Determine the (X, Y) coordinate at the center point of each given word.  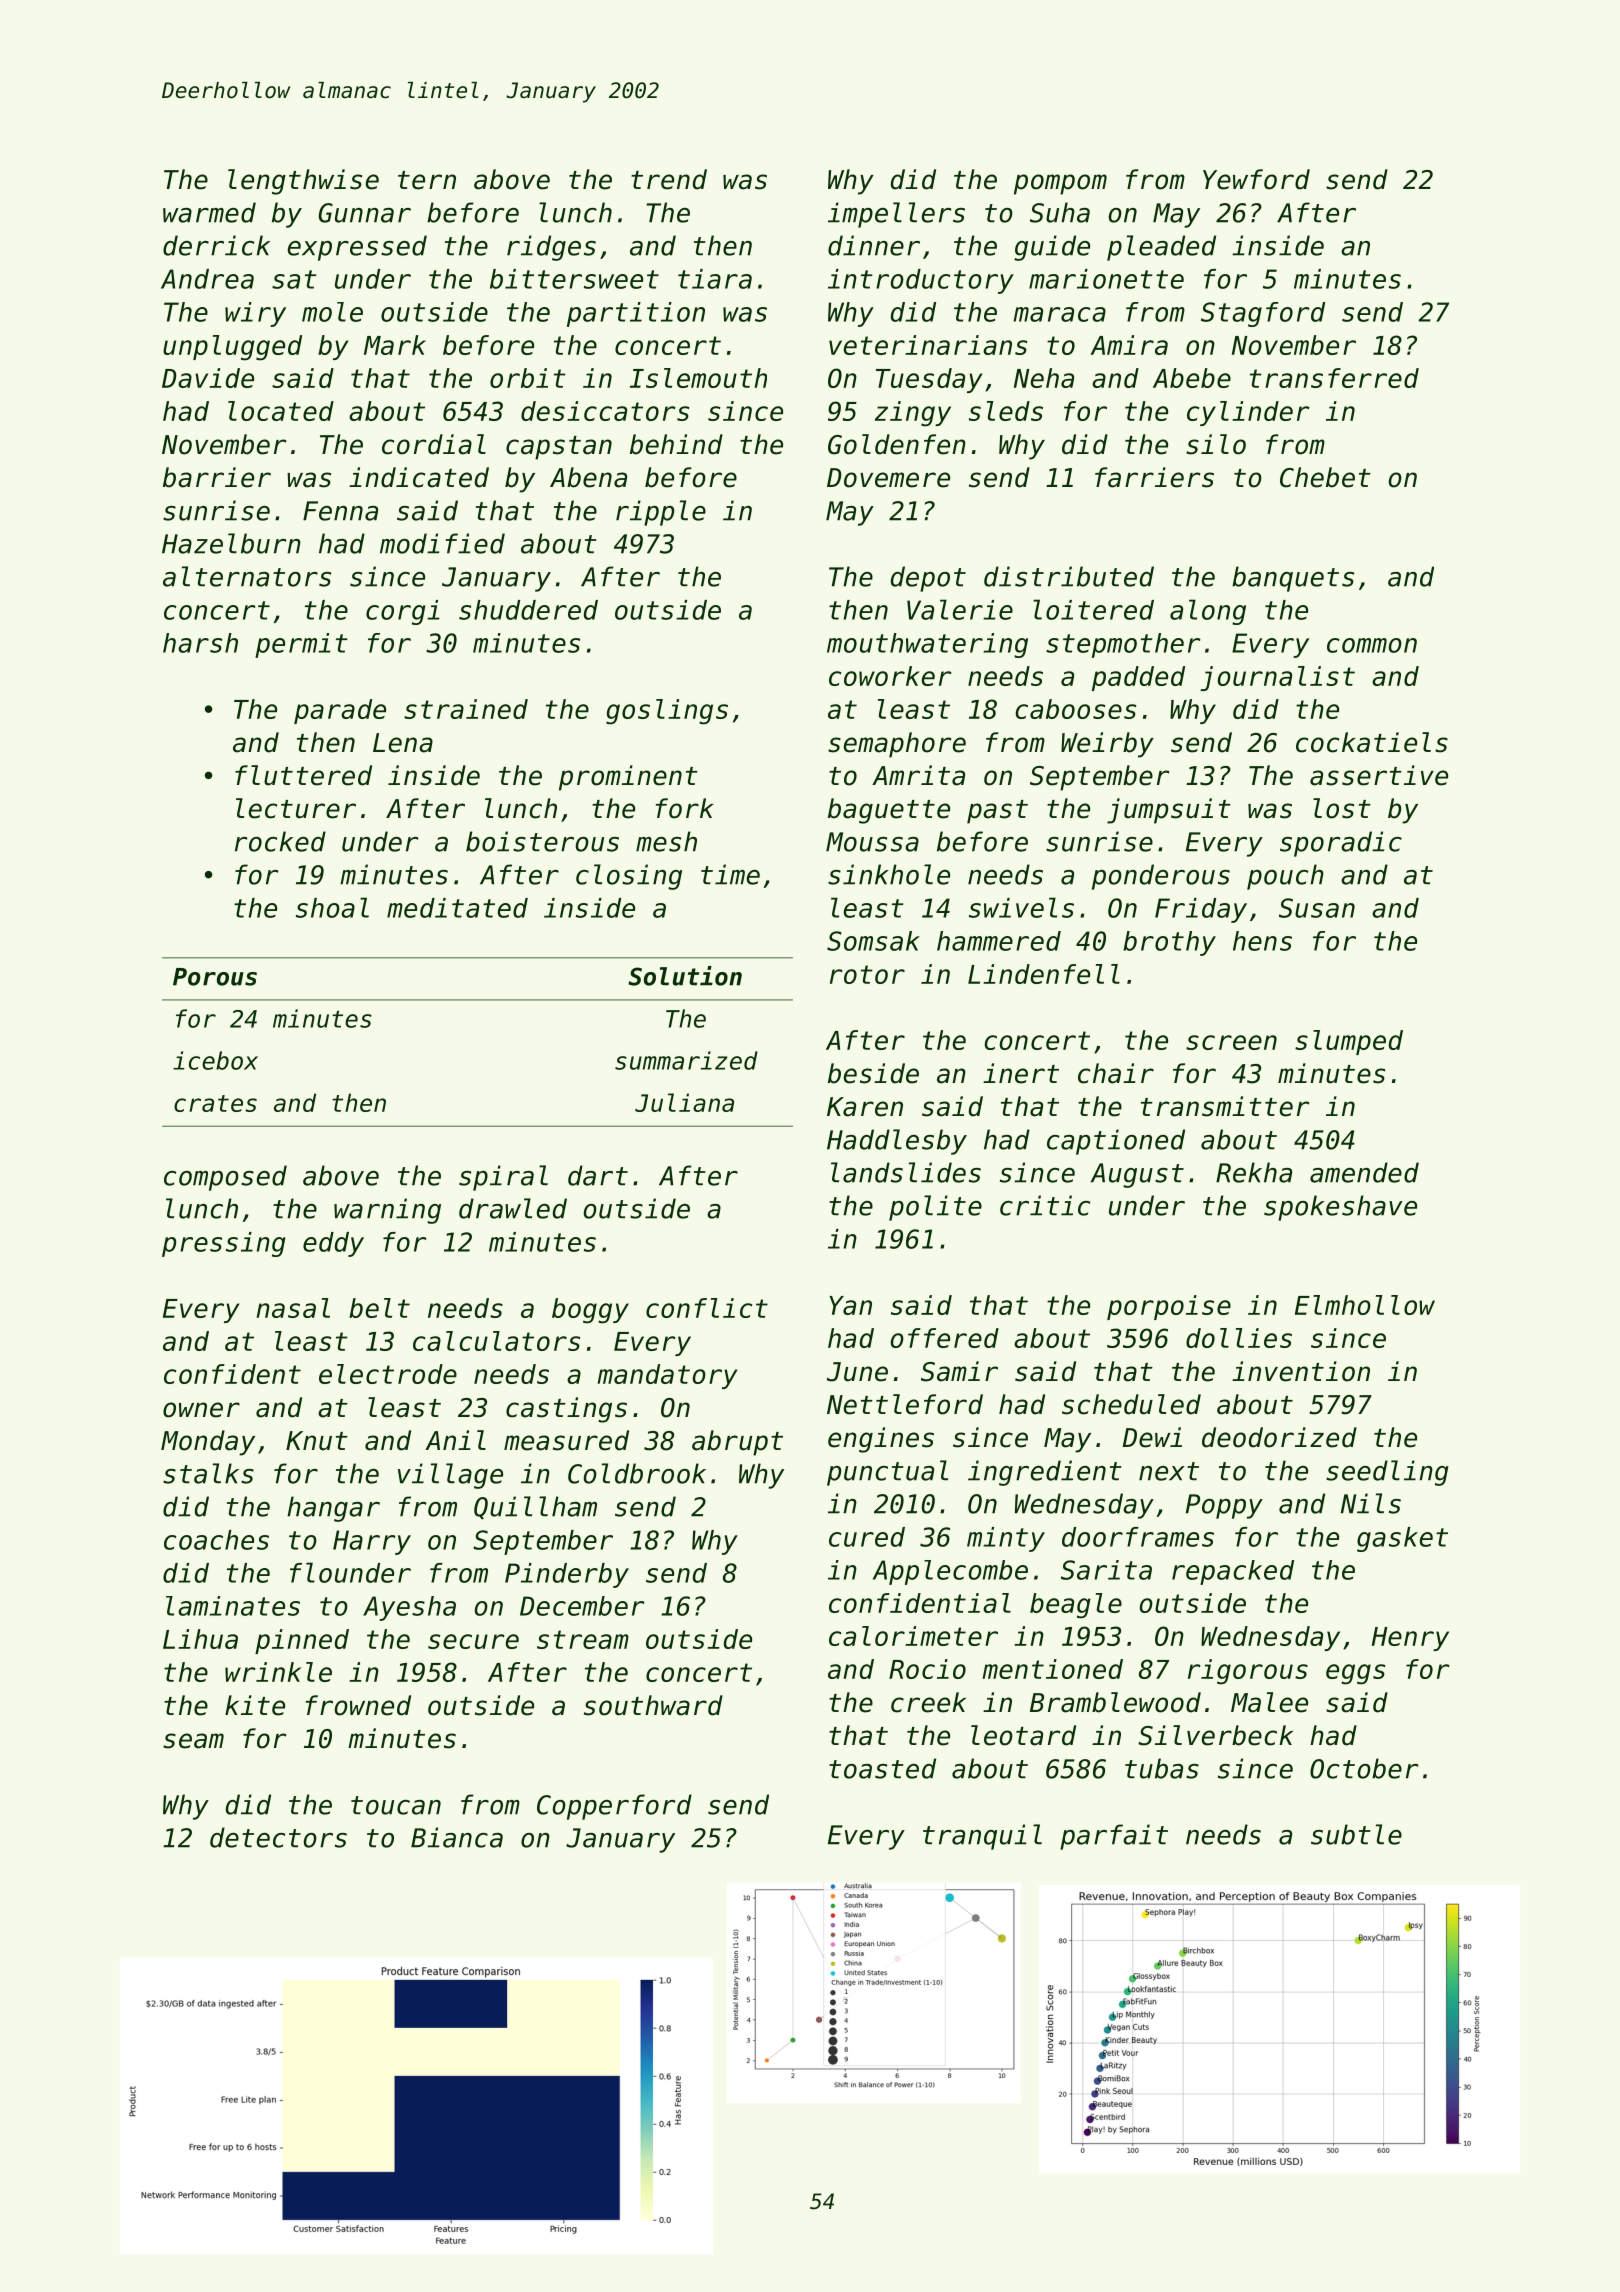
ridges (551, 248)
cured (867, 1537)
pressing (223, 1244)
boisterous (542, 841)
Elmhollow (1365, 1305)
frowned (358, 1705)
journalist (1277, 678)
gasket (1402, 1539)
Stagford (1263, 314)
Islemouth (698, 378)
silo (1216, 444)
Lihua (200, 1639)
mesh (666, 841)
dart (598, 1175)
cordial (434, 444)
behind (676, 444)
